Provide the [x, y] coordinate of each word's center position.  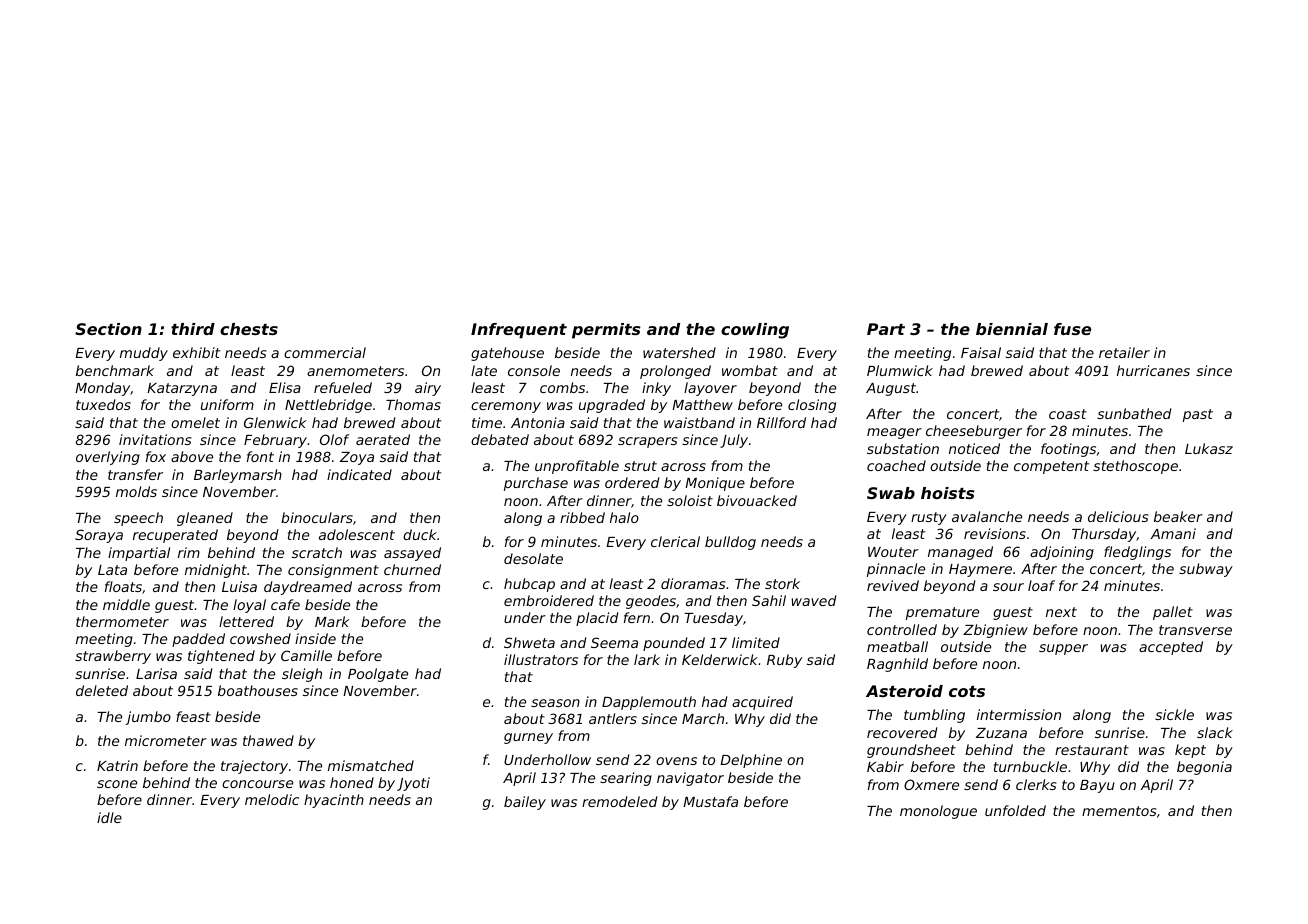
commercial [325, 352]
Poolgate [378, 675]
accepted [1171, 648]
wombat [750, 370]
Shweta [529, 642]
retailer [1124, 352]
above [192, 456]
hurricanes [1153, 370]
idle [109, 817]
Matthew [702, 404]
